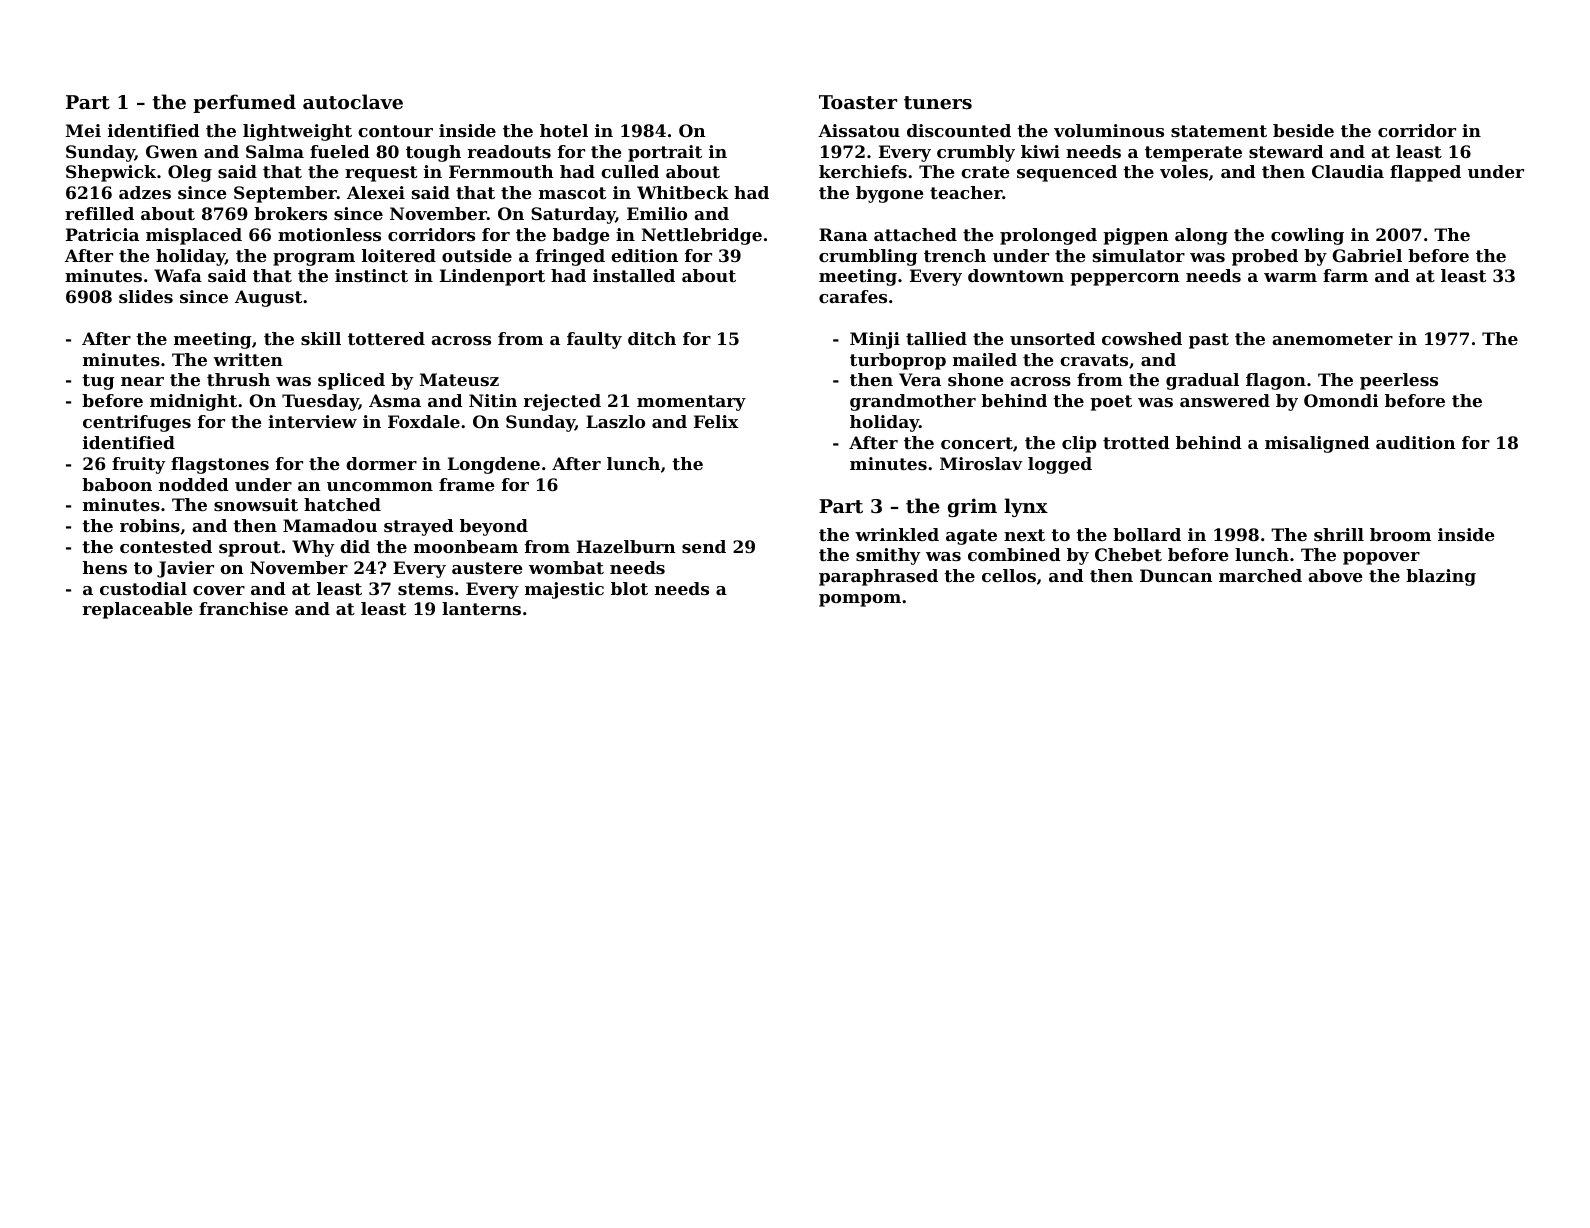 This screenshot has height=1228, width=1590. I want to click on sequenced, so click(1067, 173).
